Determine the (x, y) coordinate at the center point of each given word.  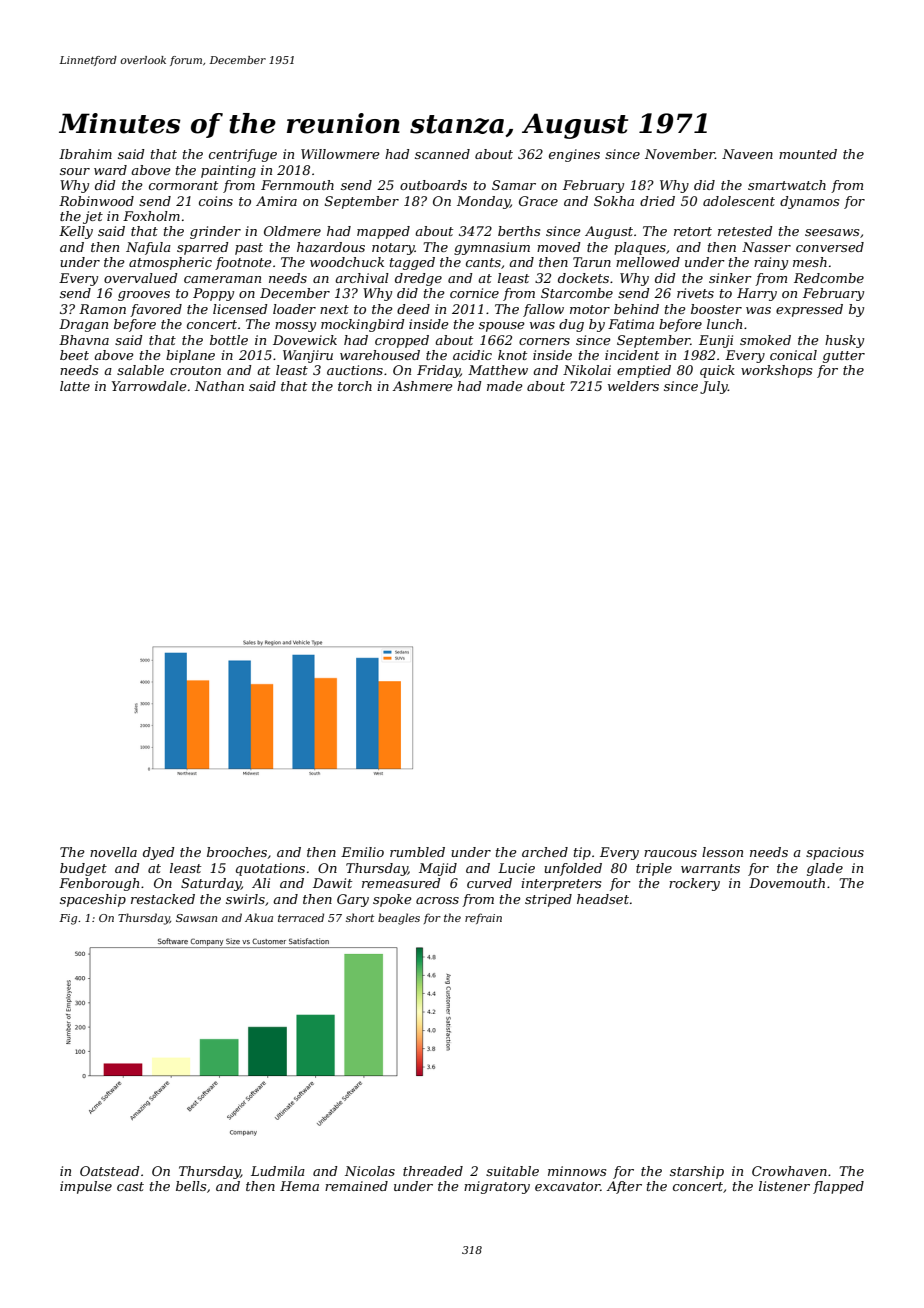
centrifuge (243, 155)
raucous (670, 853)
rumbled (417, 852)
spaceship (93, 900)
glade (825, 869)
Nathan (219, 386)
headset (603, 899)
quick (717, 371)
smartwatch (787, 185)
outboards (433, 185)
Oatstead (110, 1171)
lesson (722, 852)
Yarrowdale (149, 386)
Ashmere (423, 386)
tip (582, 853)
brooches (237, 852)
